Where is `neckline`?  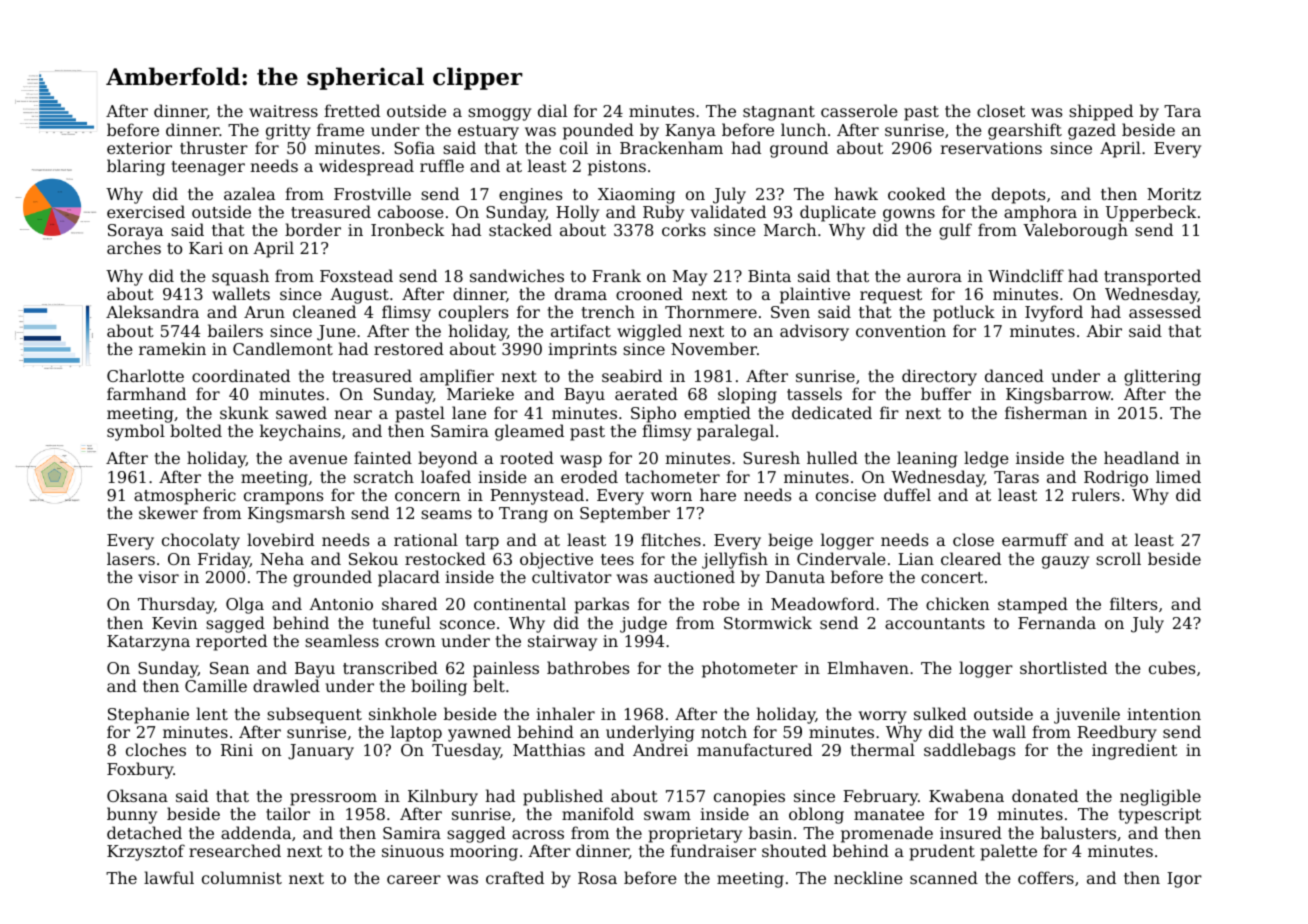 neckline is located at coordinates (868, 877).
